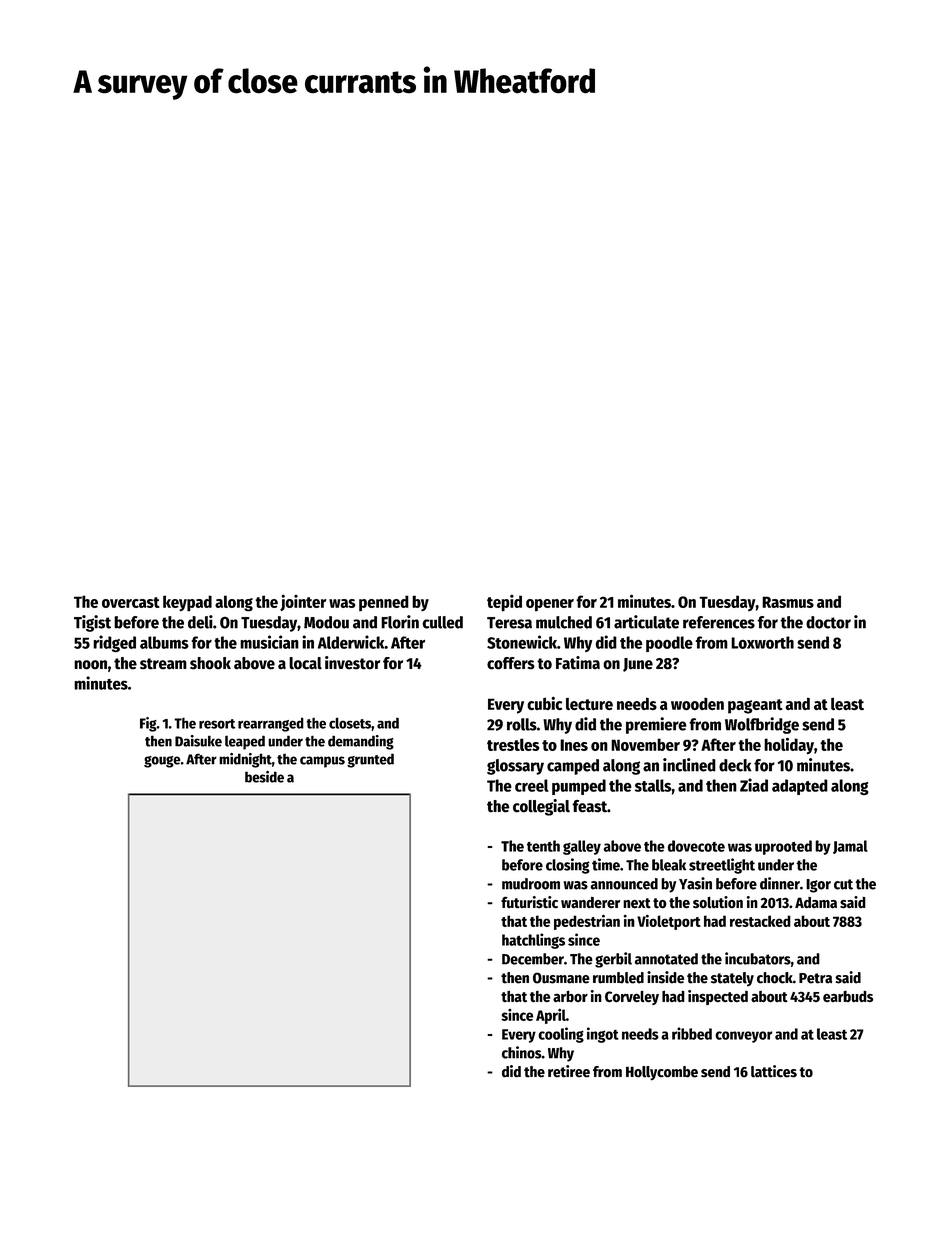  I want to click on hatchlings, so click(533, 941).
